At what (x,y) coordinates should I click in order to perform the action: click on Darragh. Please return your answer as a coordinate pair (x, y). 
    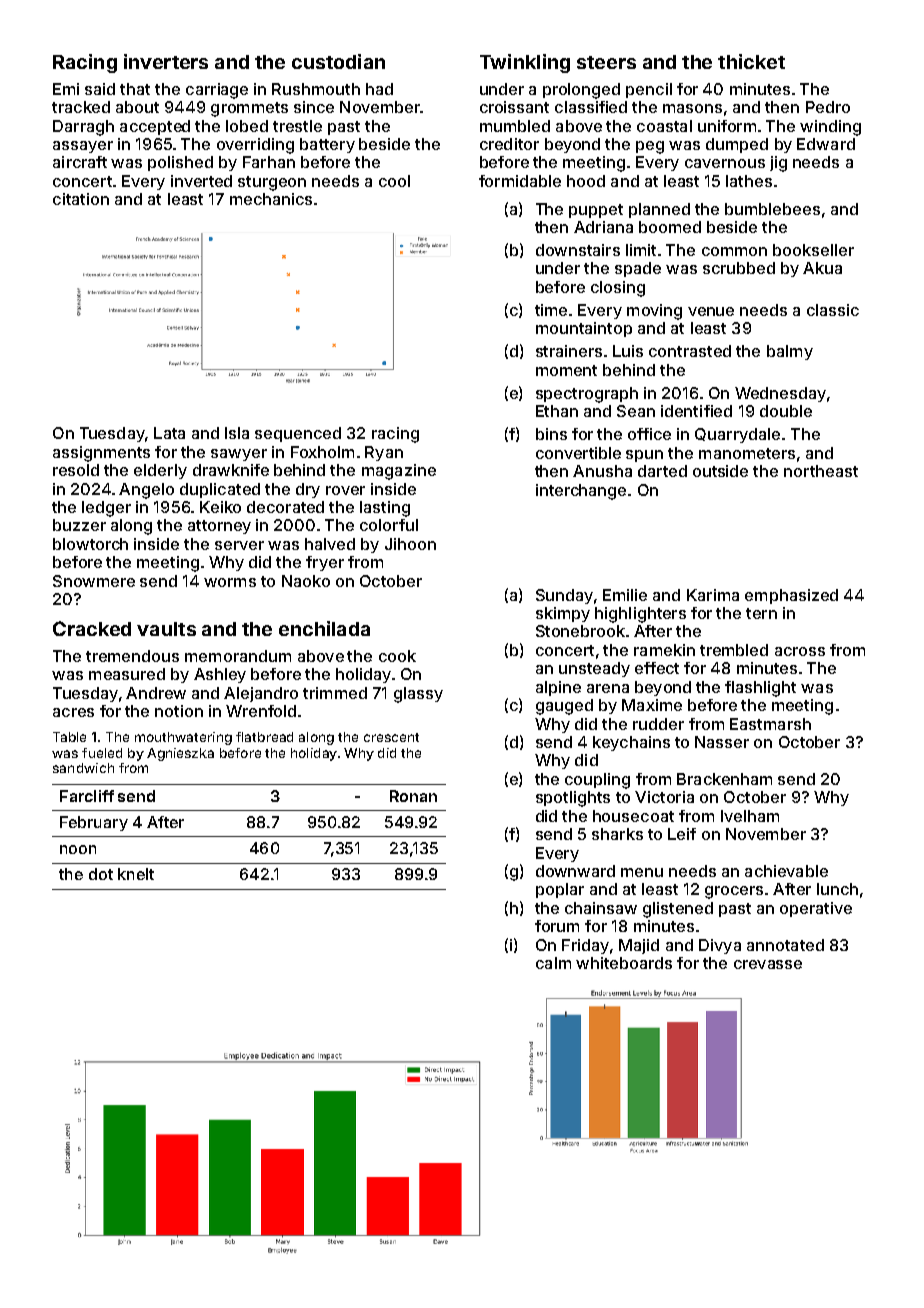
    Looking at the image, I should click on (83, 128).
